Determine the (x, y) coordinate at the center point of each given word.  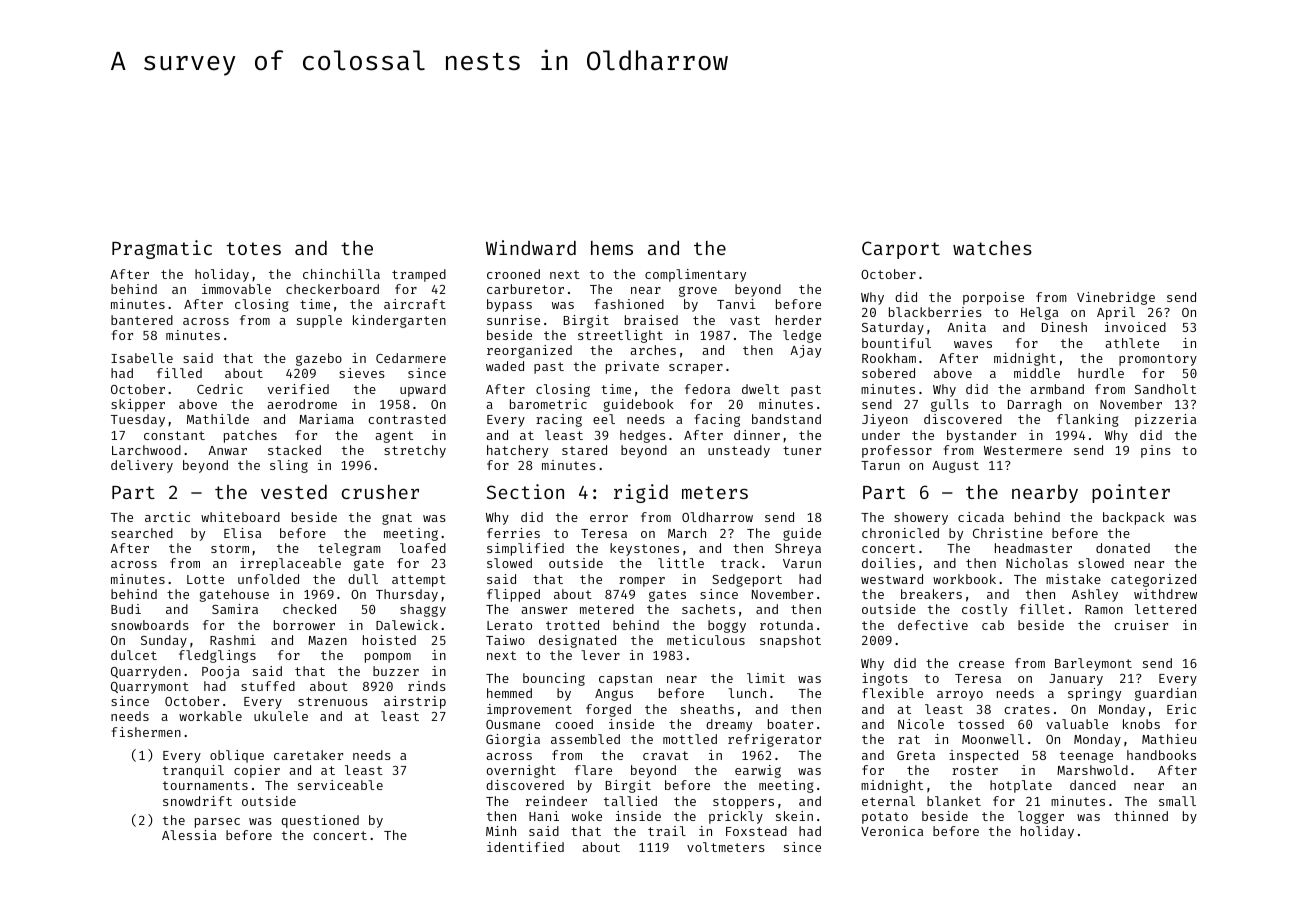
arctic (167, 517)
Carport (901, 250)
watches (992, 248)
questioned (320, 821)
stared (584, 450)
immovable (236, 289)
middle (1037, 373)
